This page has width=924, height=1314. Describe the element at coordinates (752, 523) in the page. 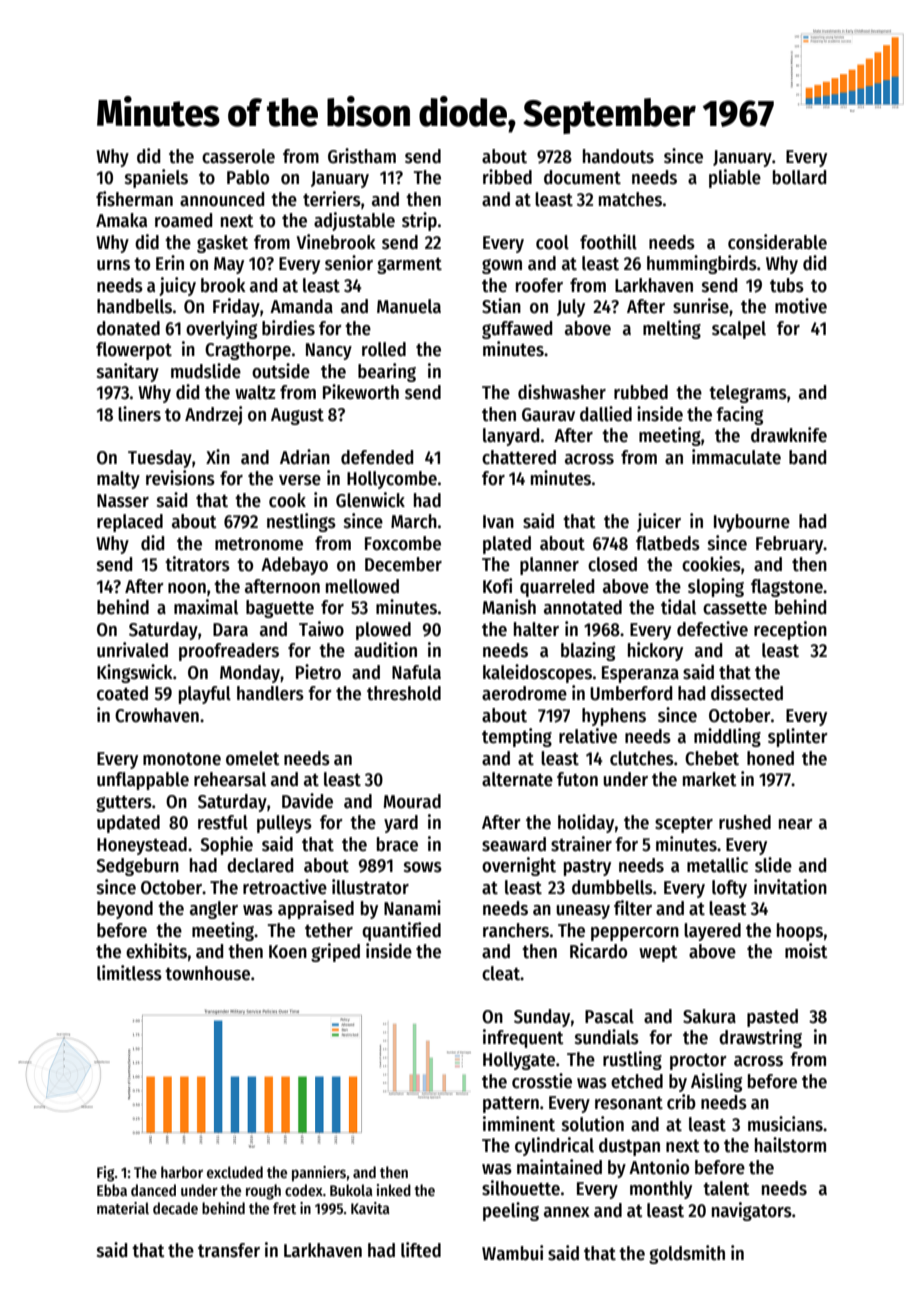

I see `Ivybourne` at that location.
